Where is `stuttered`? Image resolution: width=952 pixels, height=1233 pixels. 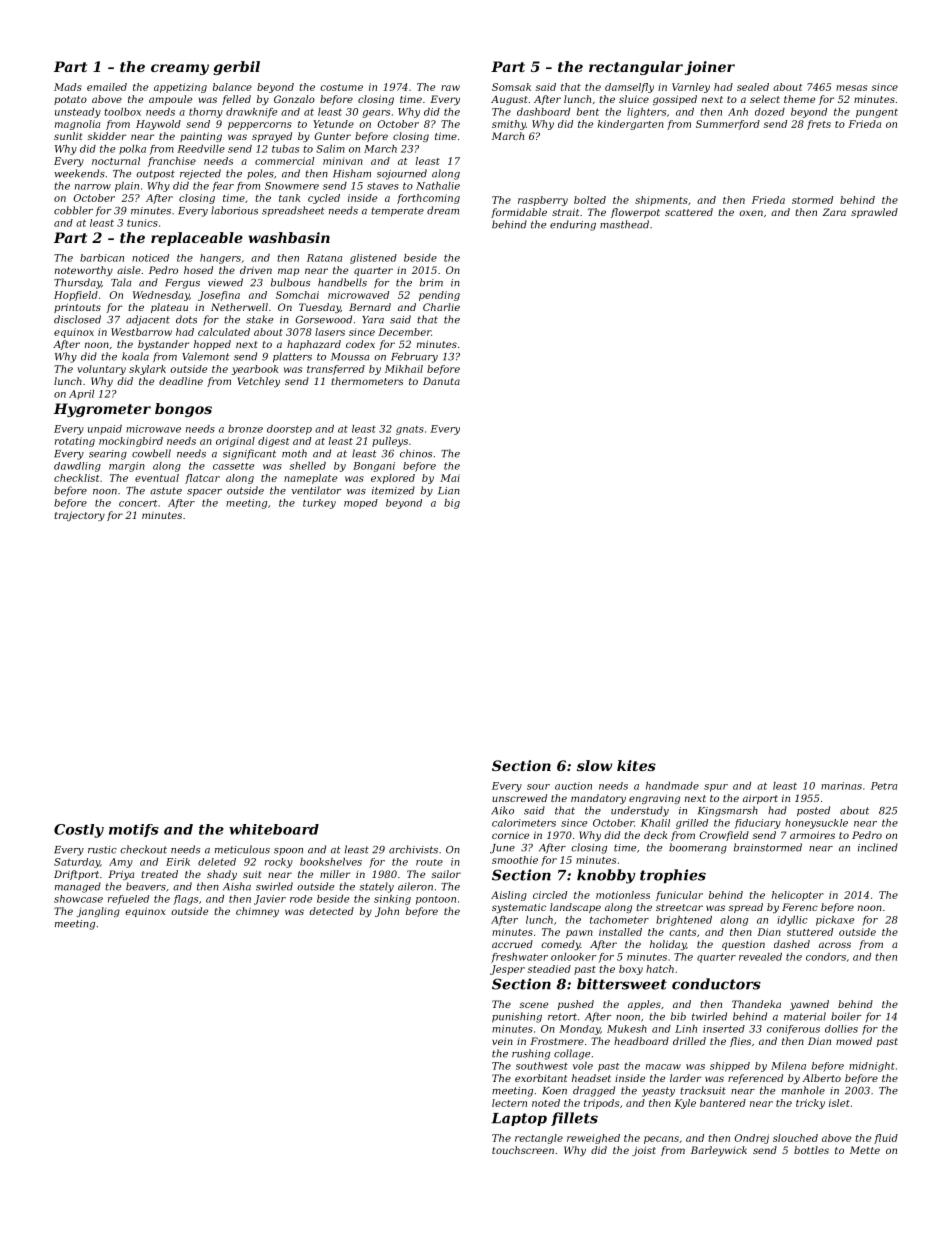
stuttered is located at coordinates (810, 932).
